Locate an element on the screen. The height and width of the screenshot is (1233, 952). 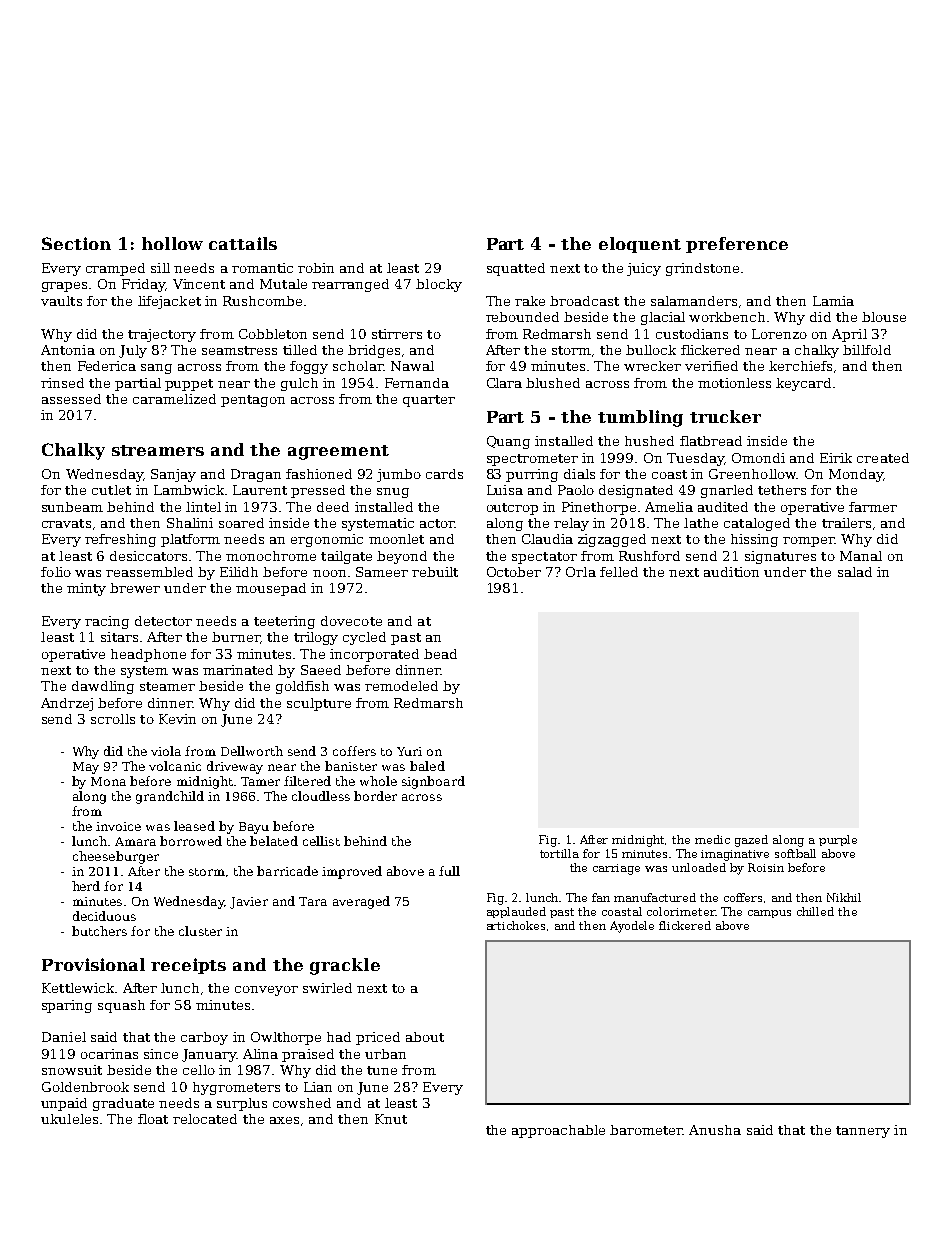
bead is located at coordinates (440, 654).
